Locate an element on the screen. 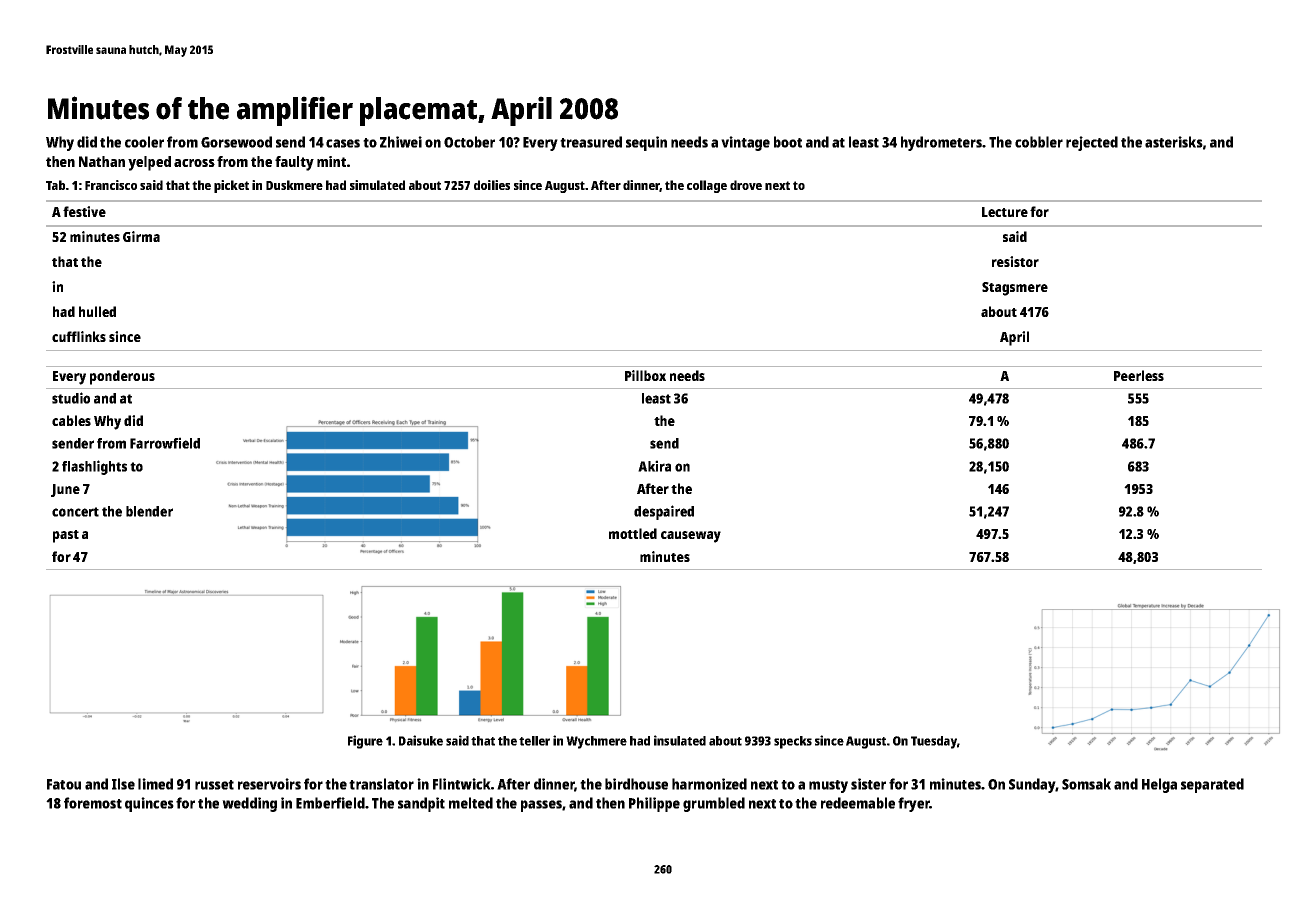 The image size is (1308, 924). Girma is located at coordinates (141, 236).
